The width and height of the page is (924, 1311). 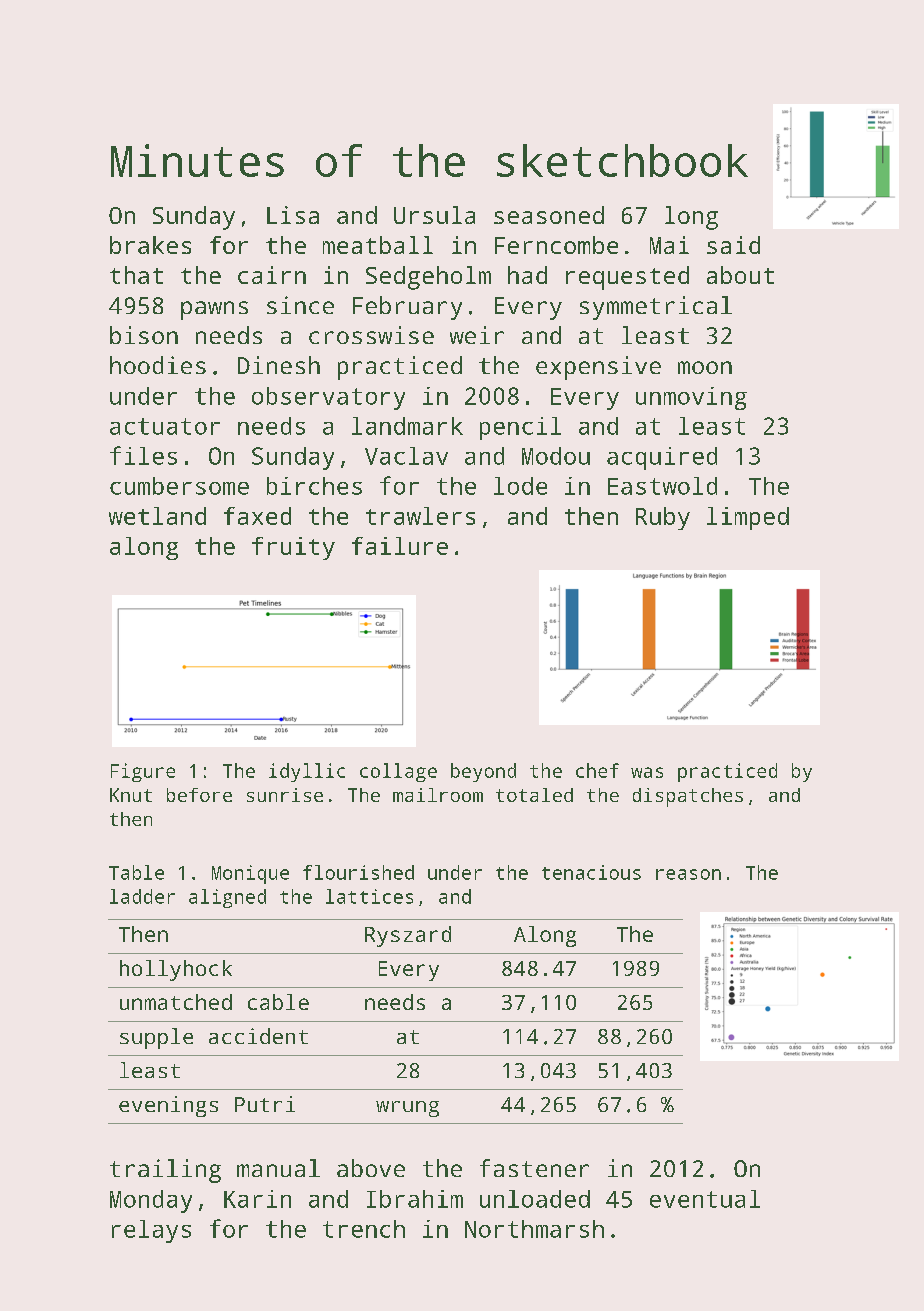 What do you see at coordinates (314, 486) in the page?
I see `birches` at bounding box center [314, 486].
